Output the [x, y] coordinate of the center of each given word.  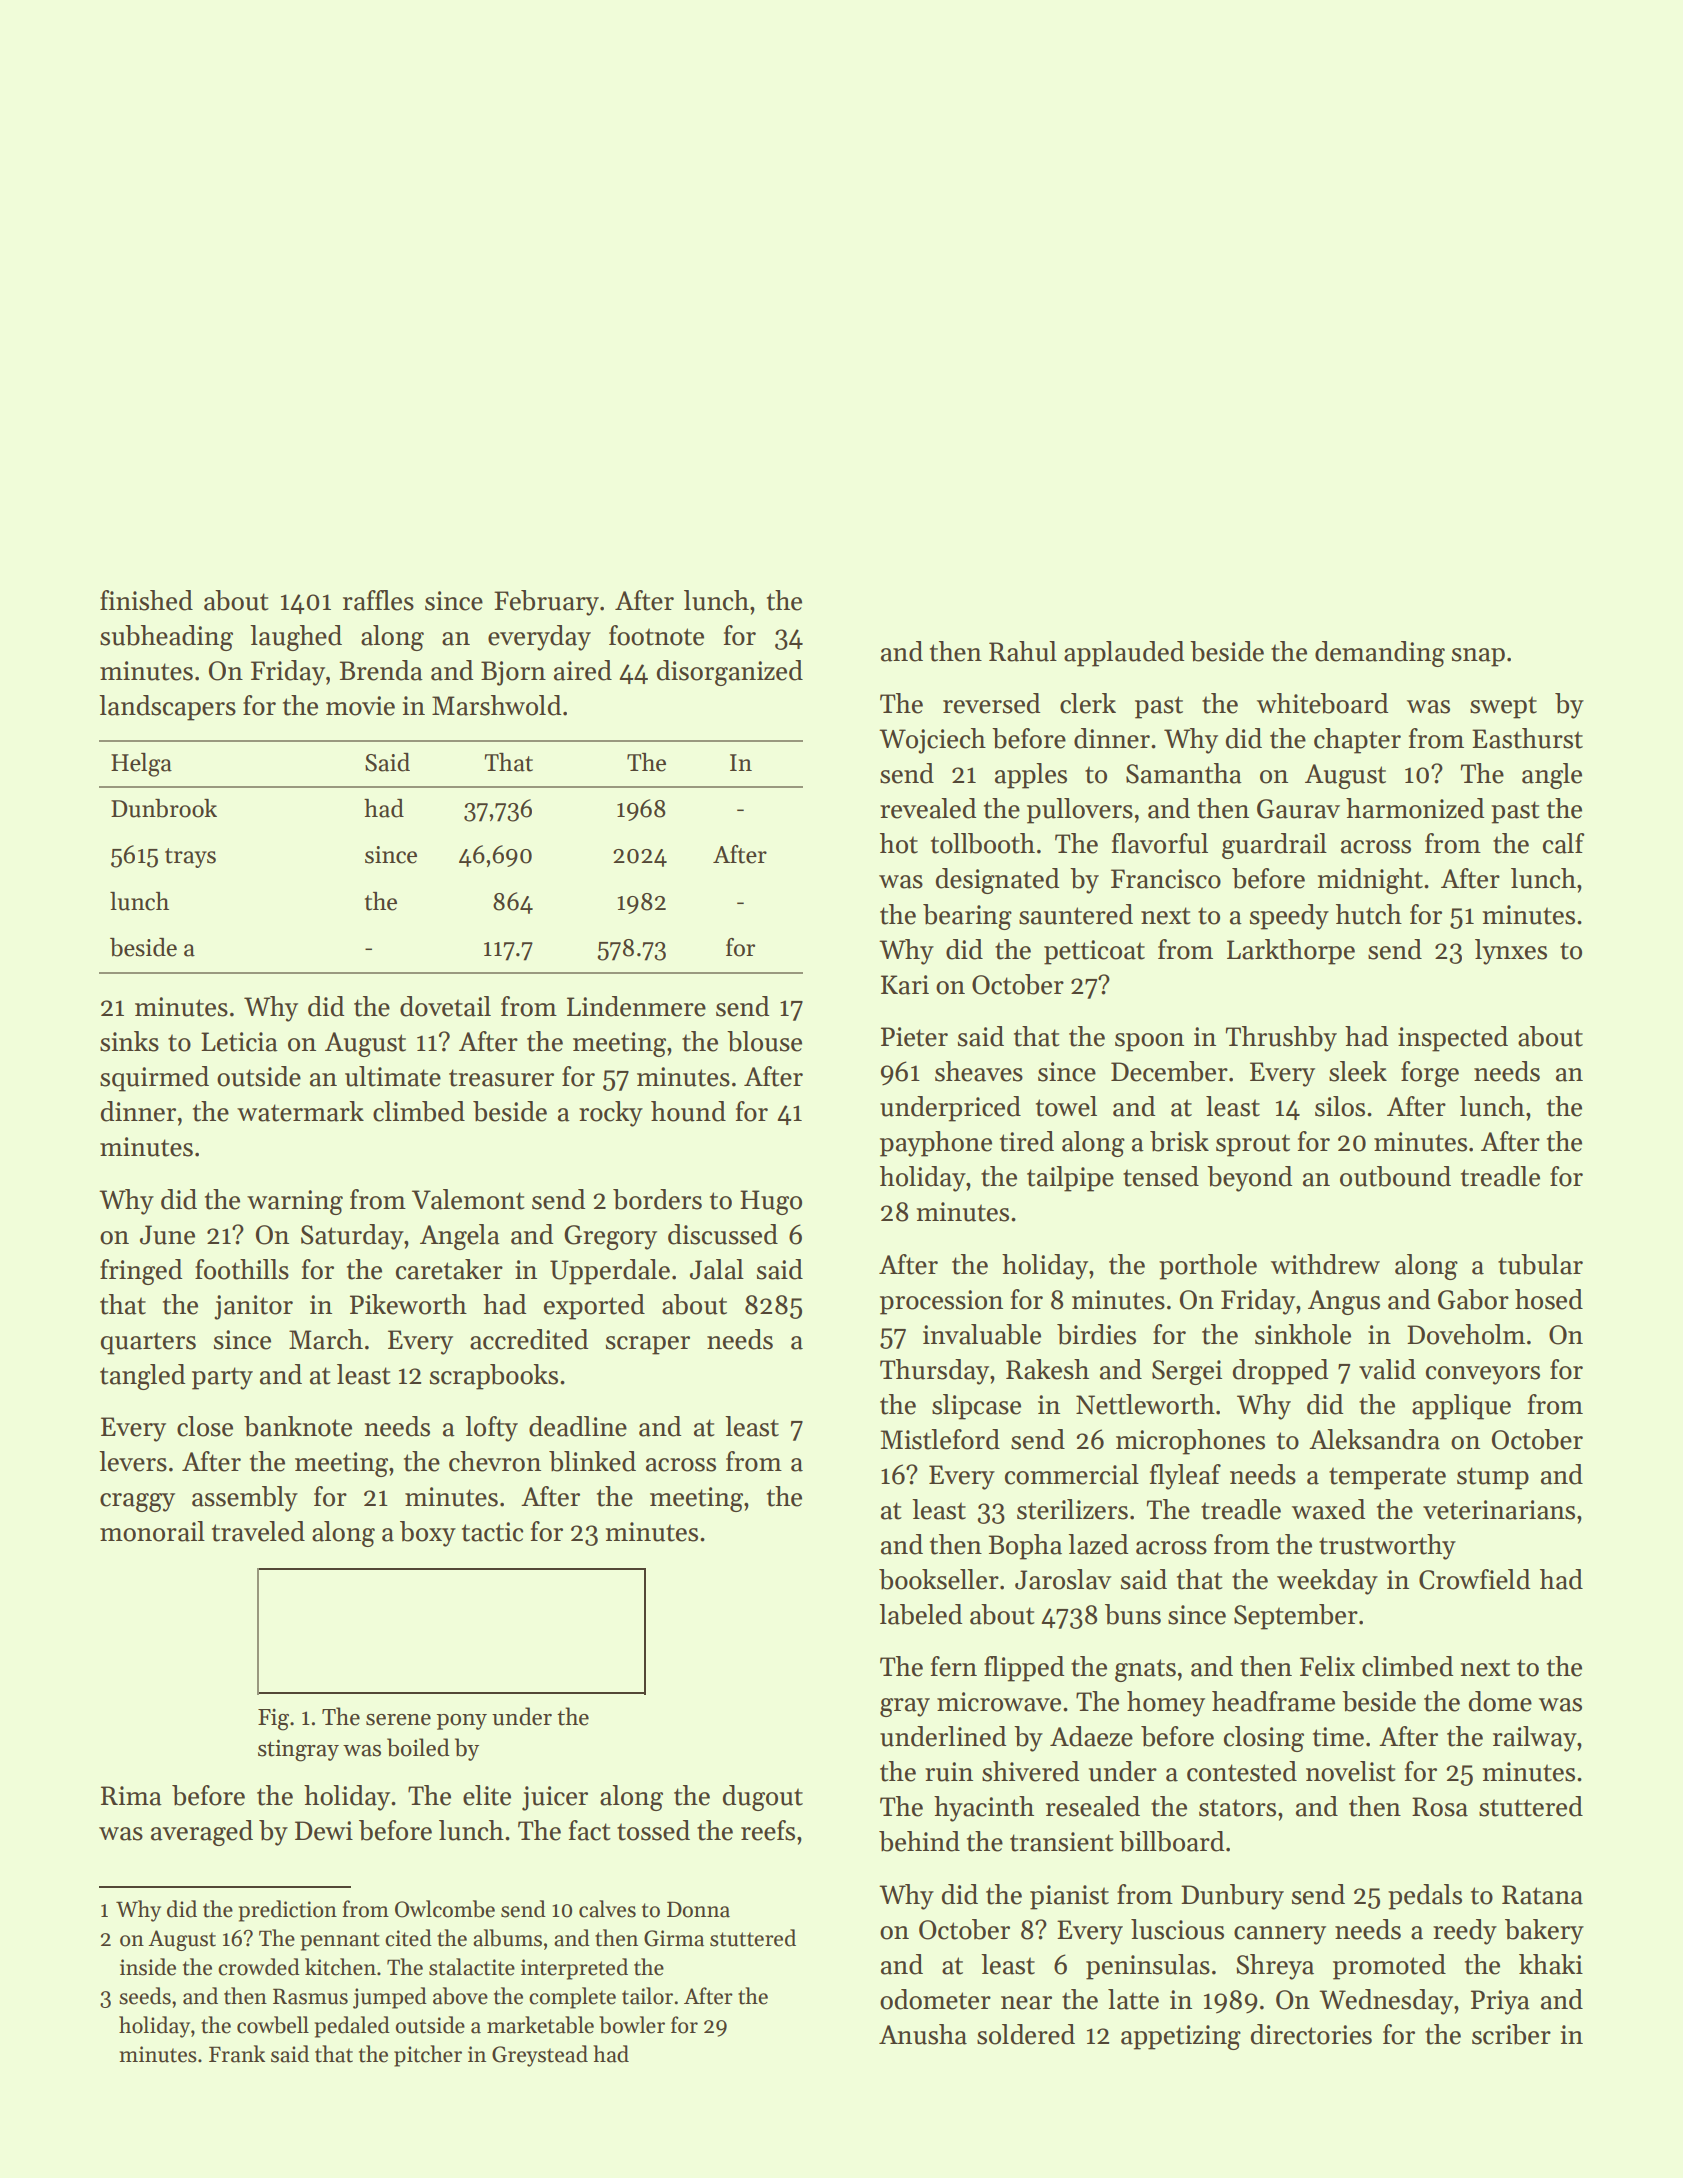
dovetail [445, 1006]
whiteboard [1322, 703]
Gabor [1473, 1299]
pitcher [428, 2056]
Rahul [1023, 651]
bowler [632, 2025]
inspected [1453, 1039]
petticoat [1094, 952]
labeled [920, 1614]
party [222, 1378]
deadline [578, 1426]
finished [146, 600]
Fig [273, 1720]
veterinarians [1499, 1510]
